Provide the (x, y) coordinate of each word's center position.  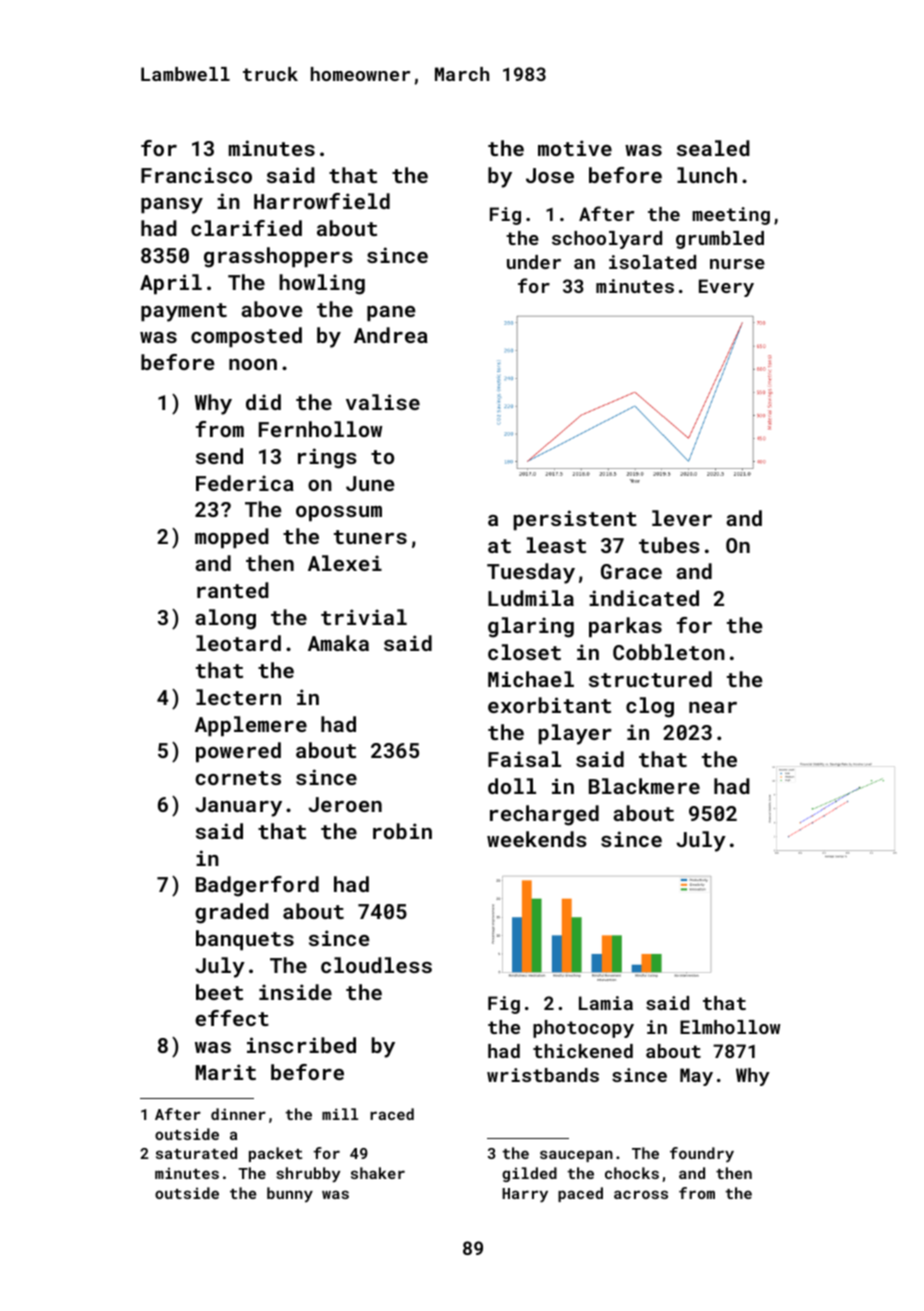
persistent (575, 520)
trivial (364, 617)
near (713, 707)
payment (184, 312)
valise (383, 402)
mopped (232, 538)
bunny (290, 1195)
